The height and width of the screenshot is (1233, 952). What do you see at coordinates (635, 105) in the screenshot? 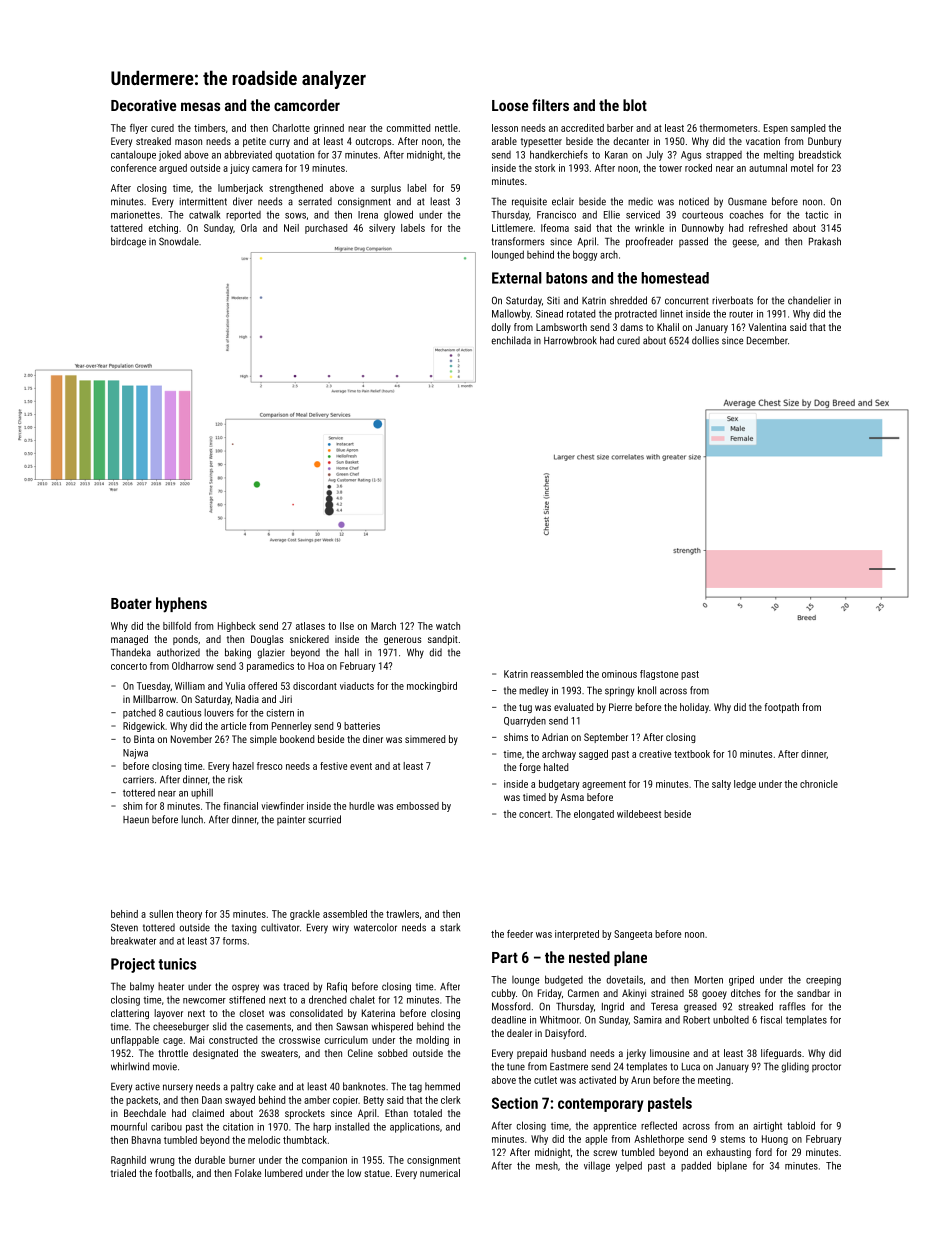
I see `blot` at bounding box center [635, 105].
